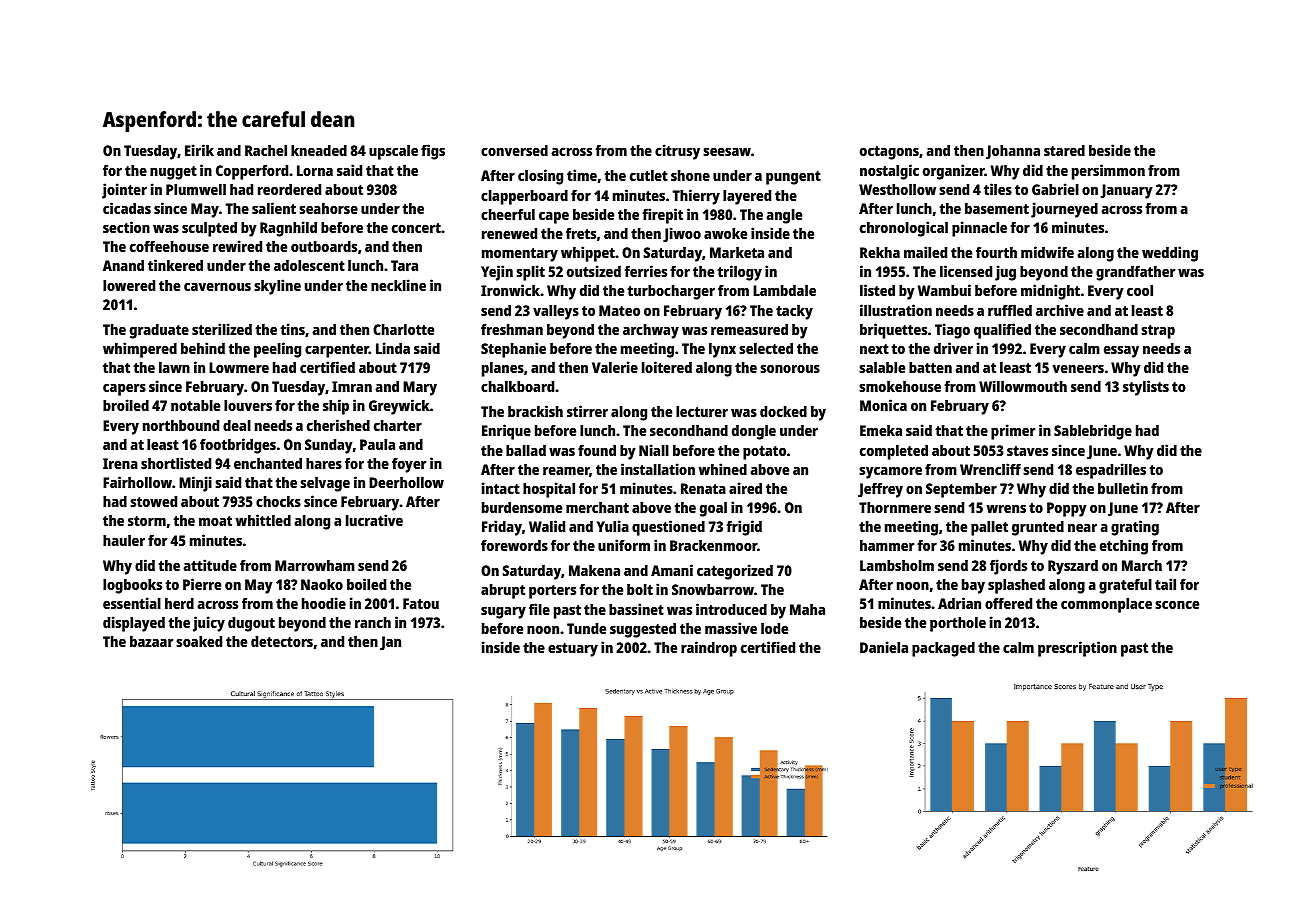 This screenshot has height=924, width=1308. What do you see at coordinates (1111, 471) in the screenshot?
I see `espadrilles` at bounding box center [1111, 471].
